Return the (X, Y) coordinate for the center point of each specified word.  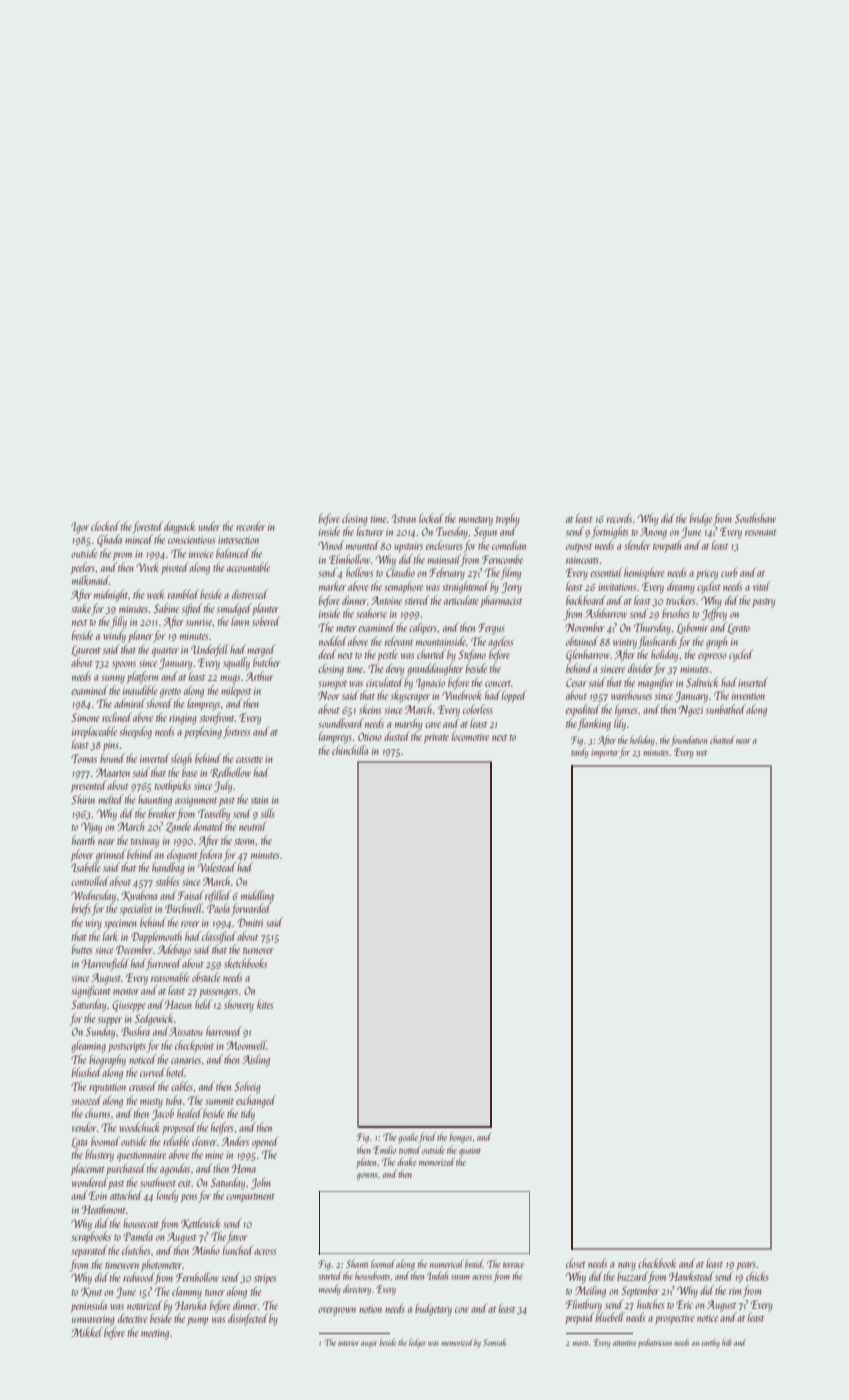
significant (91, 991)
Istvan (404, 518)
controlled (90, 881)
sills (268, 813)
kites (265, 1004)
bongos (461, 1137)
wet (701, 753)
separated (89, 1251)
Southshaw (755, 518)
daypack (179, 527)
